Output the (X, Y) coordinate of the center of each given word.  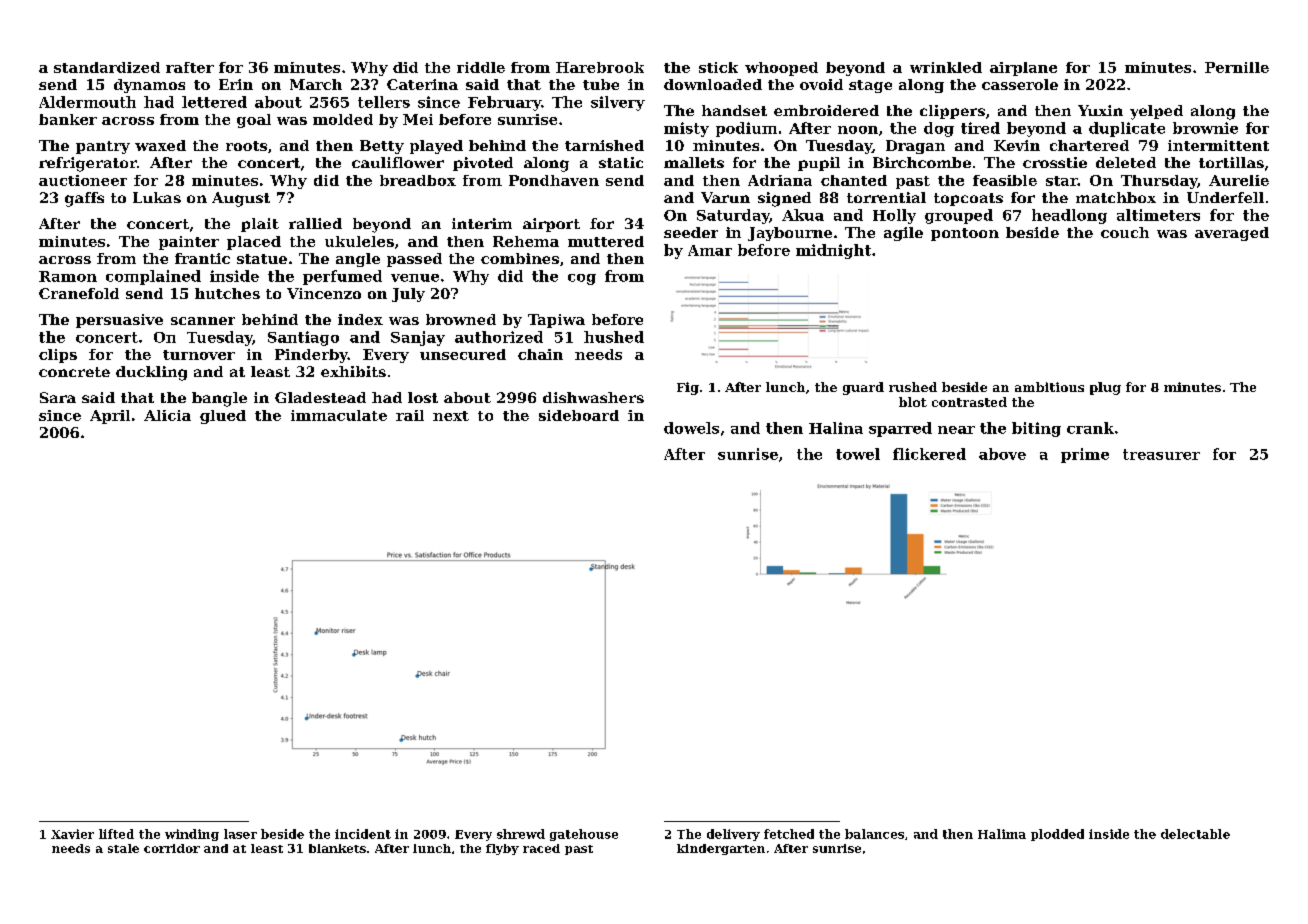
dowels (691, 428)
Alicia (167, 415)
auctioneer (83, 180)
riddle (481, 67)
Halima (1002, 834)
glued (223, 417)
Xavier (72, 834)
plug (1105, 388)
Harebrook (600, 67)
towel (858, 454)
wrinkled (946, 67)
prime (1085, 455)
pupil (819, 164)
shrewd (521, 834)
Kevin (1017, 145)
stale (123, 848)
